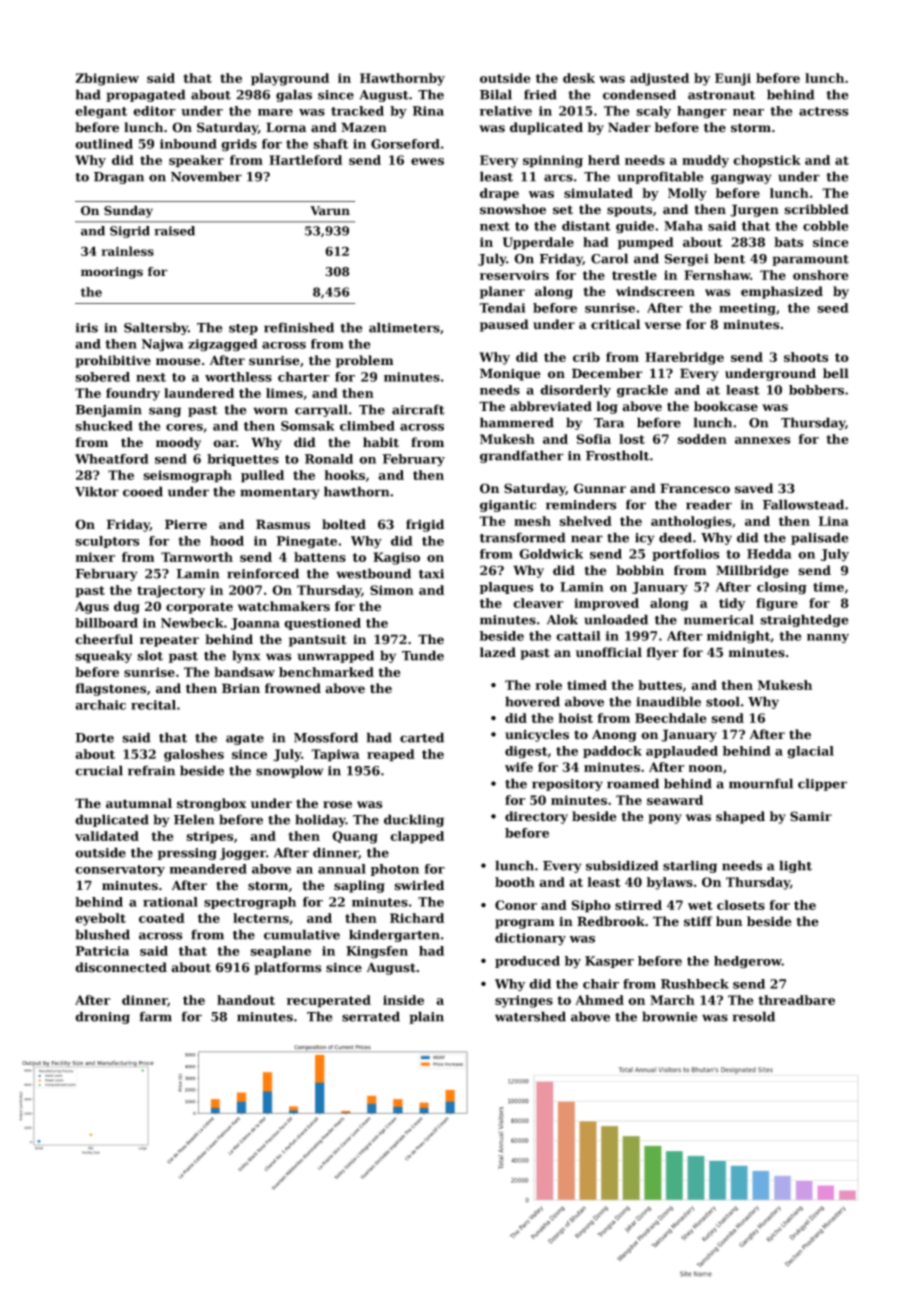  I want to click on hooks, so click(345, 475).
